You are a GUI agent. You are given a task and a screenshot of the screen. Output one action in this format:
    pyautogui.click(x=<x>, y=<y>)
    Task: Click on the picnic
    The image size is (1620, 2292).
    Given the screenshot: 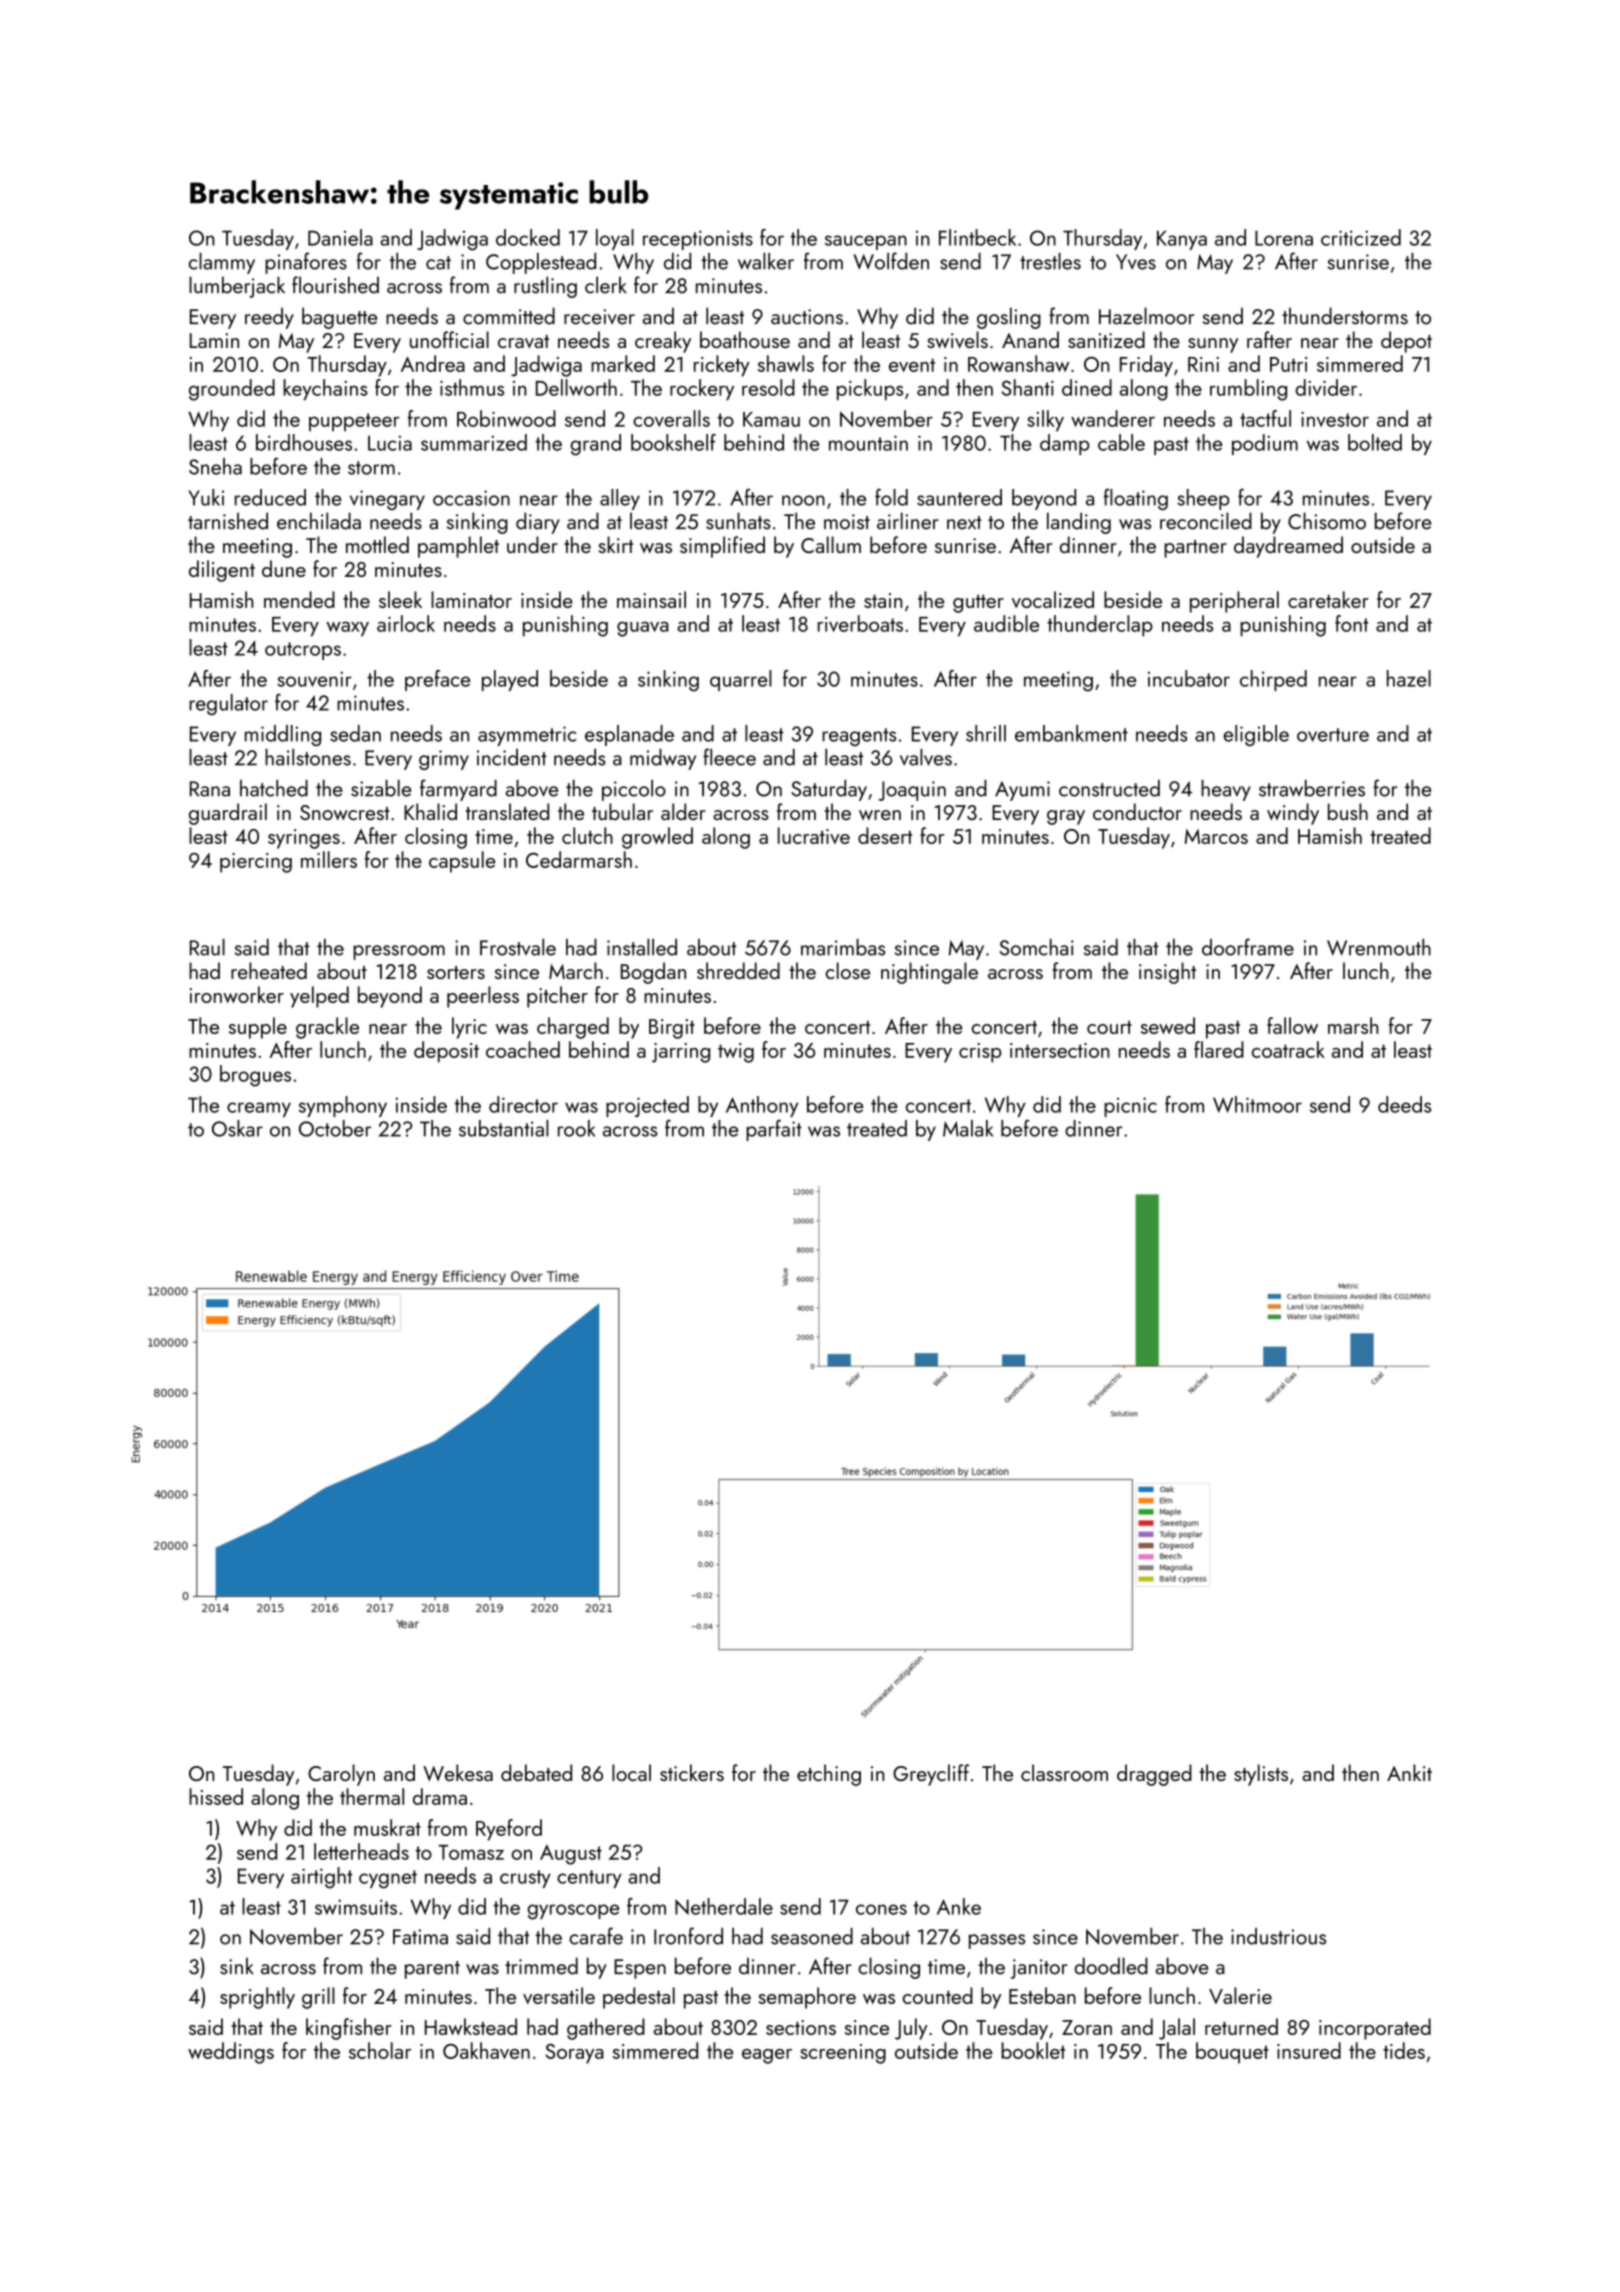 What is the action you would take?
    pyautogui.click(x=1130, y=1107)
